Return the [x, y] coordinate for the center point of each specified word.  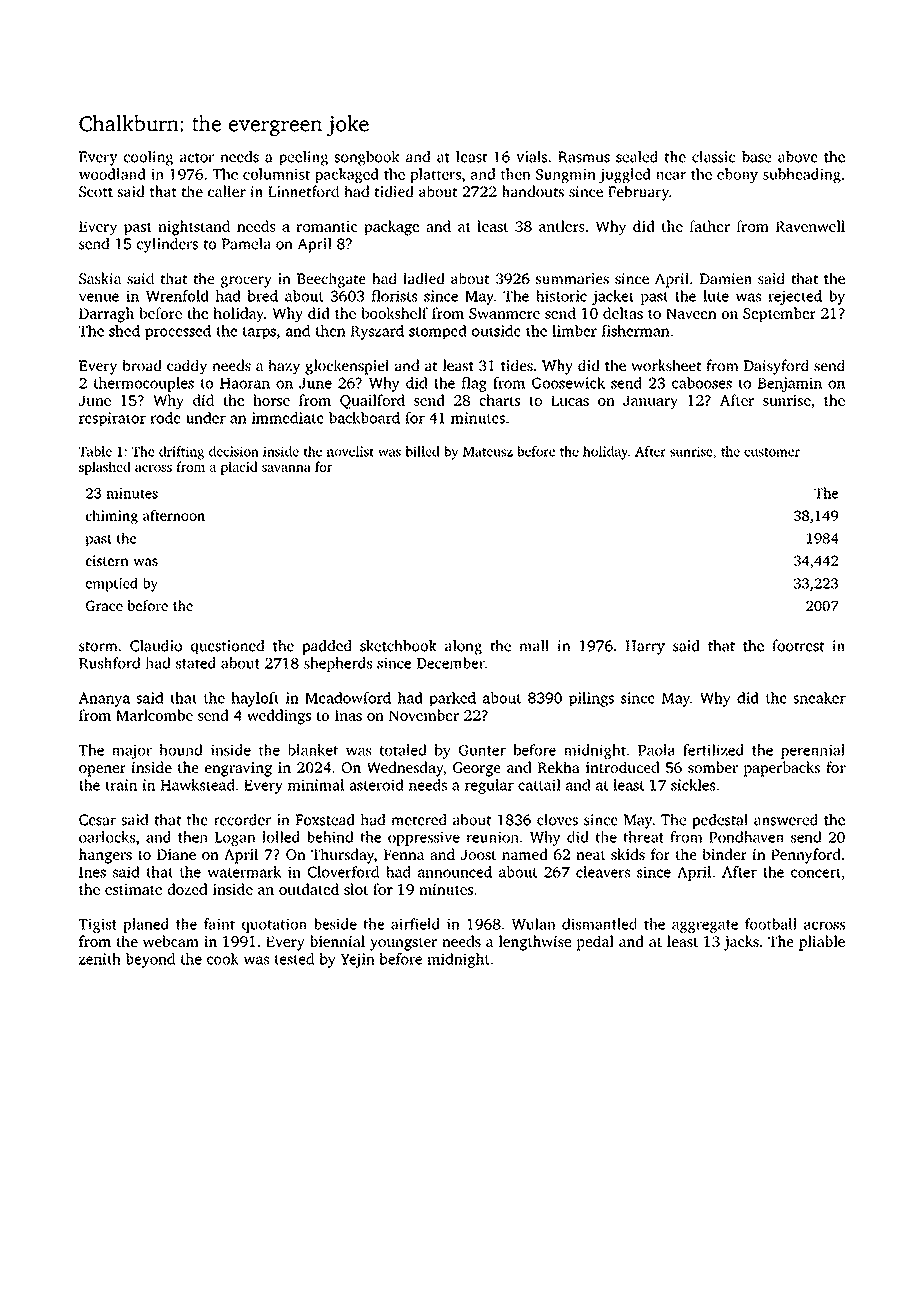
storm [98, 647]
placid [239, 468]
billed [423, 451]
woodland [112, 174]
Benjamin [790, 384]
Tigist [98, 925]
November [424, 715]
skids [628, 854]
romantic [327, 226]
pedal [595, 943]
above [798, 156]
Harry [645, 647]
